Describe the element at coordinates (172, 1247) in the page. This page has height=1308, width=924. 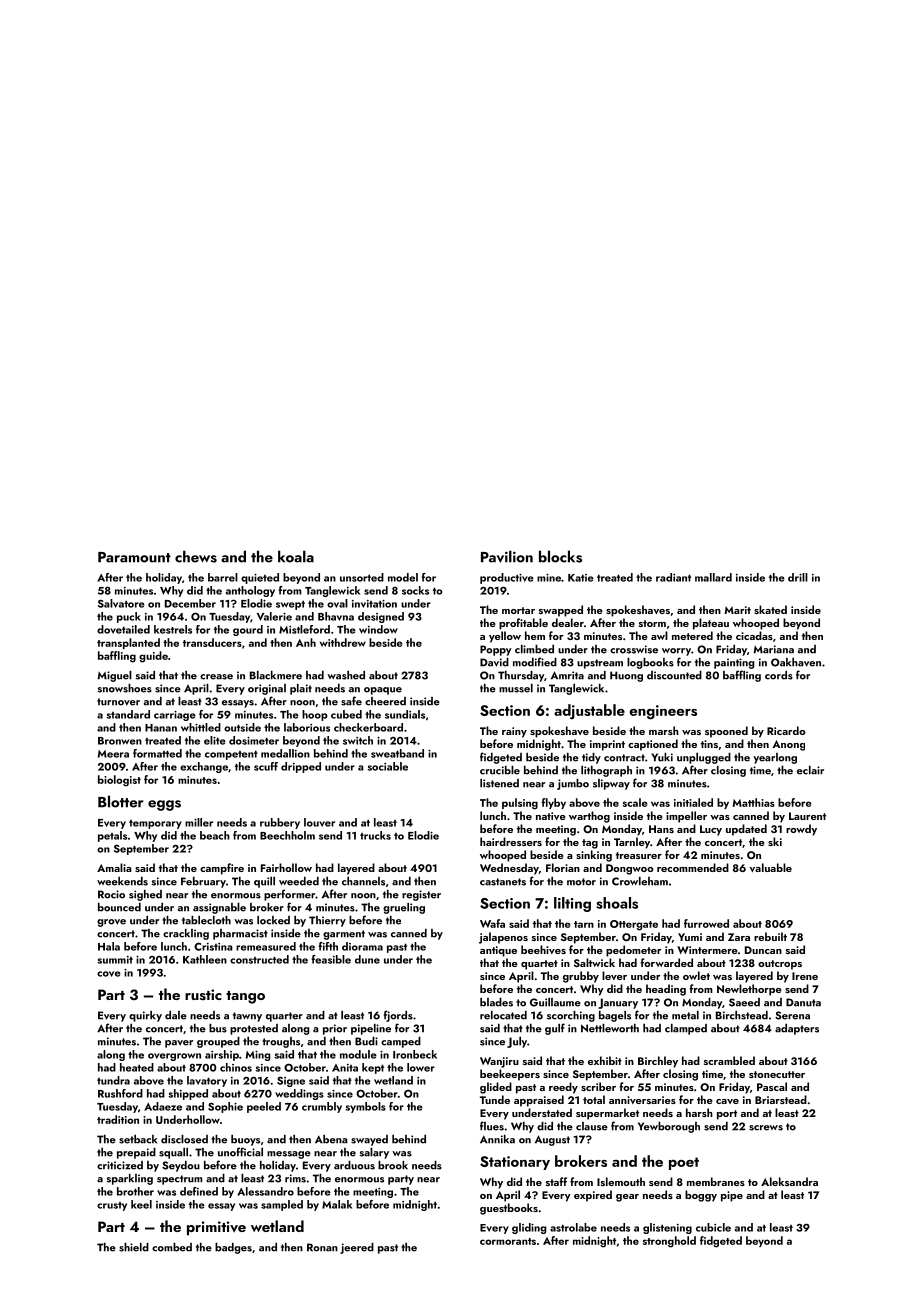
I see `combed` at that location.
